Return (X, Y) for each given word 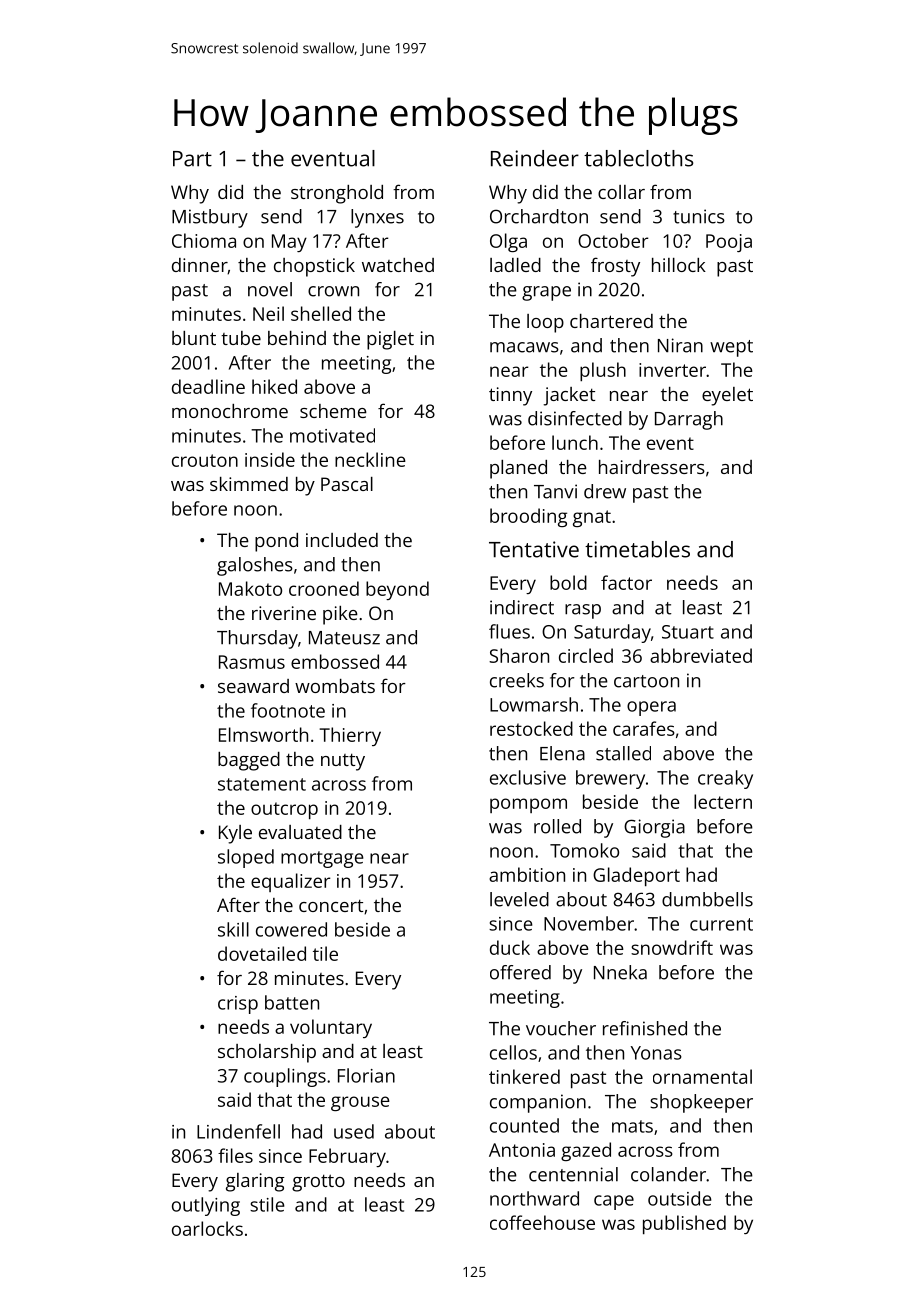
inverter (672, 370)
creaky (725, 779)
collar (621, 192)
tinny (510, 396)
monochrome (230, 411)
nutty (343, 762)
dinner (200, 266)
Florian (366, 1075)
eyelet (727, 396)
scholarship (267, 1053)
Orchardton (539, 216)
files (235, 1155)
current (721, 924)
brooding (528, 517)
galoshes (255, 566)
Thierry (350, 736)
